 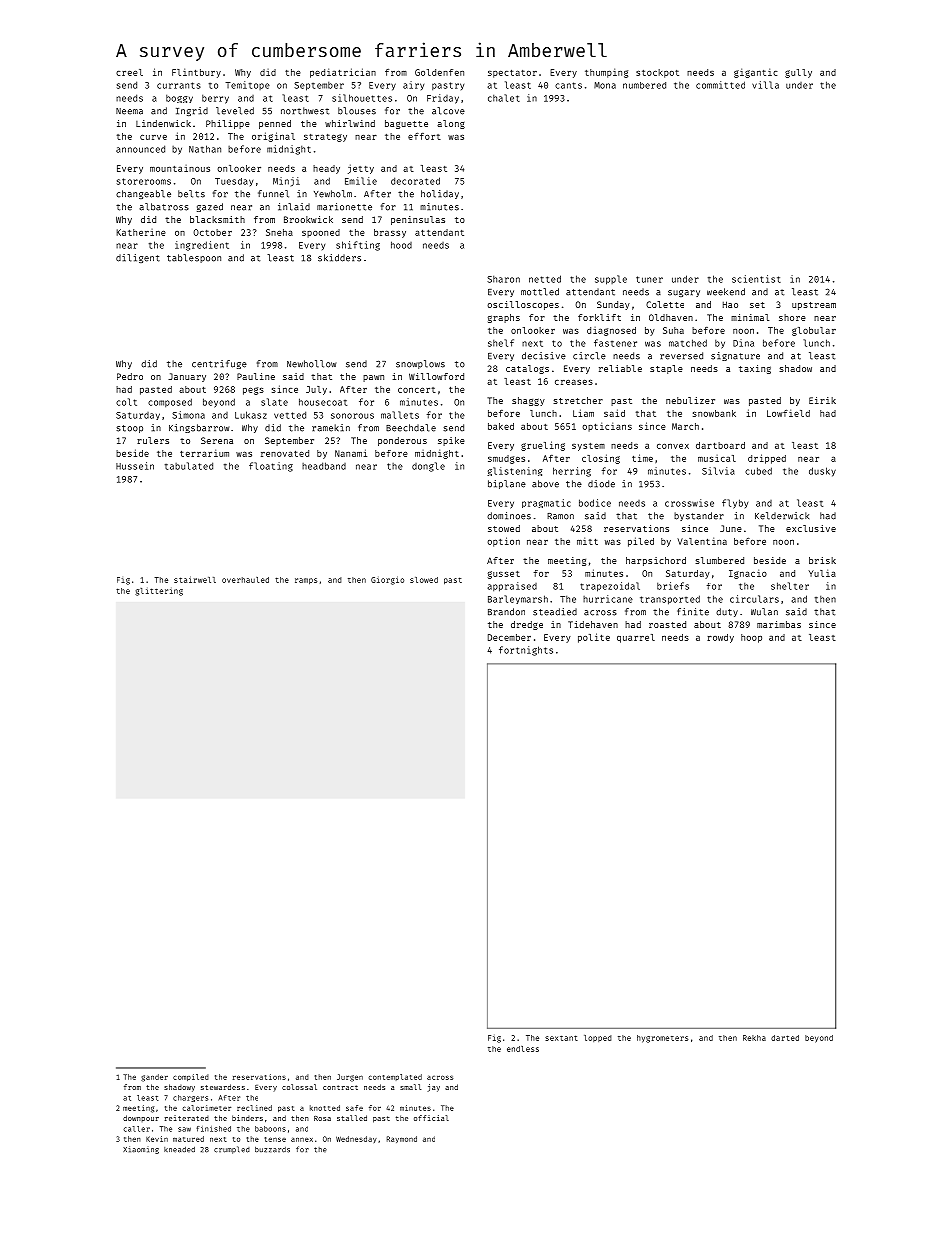 What do you see at coordinates (720, 638) in the image?
I see `rowdy` at bounding box center [720, 638].
